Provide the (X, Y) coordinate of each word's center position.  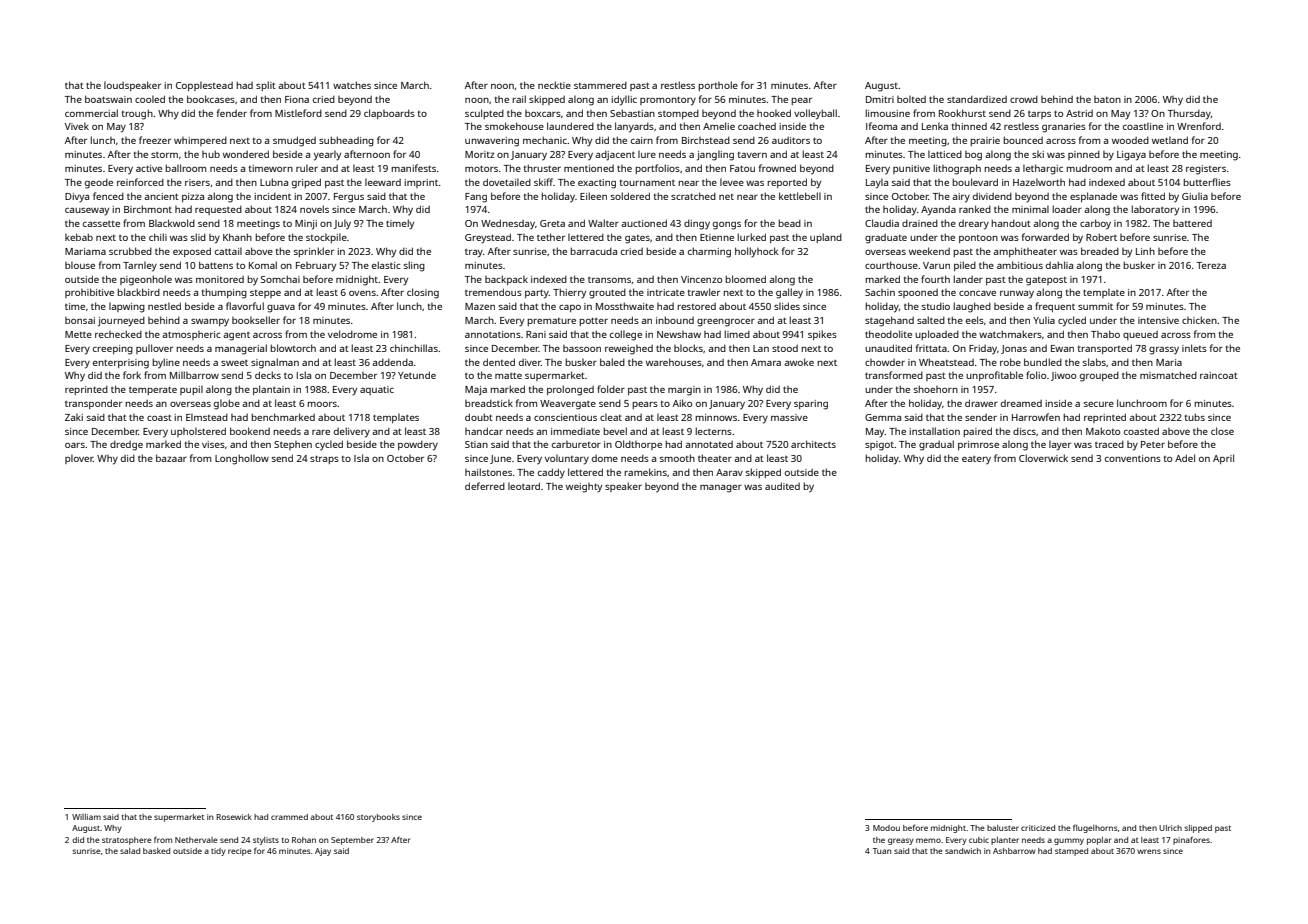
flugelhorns (1095, 828)
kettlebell (800, 196)
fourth (935, 279)
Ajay (323, 852)
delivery (352, 432)
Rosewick (234, 817)
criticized (1038, 828)
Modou (886, 828)
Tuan (882, 851)
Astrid (1079, 113)
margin (684, 391)
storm (164, 155)
